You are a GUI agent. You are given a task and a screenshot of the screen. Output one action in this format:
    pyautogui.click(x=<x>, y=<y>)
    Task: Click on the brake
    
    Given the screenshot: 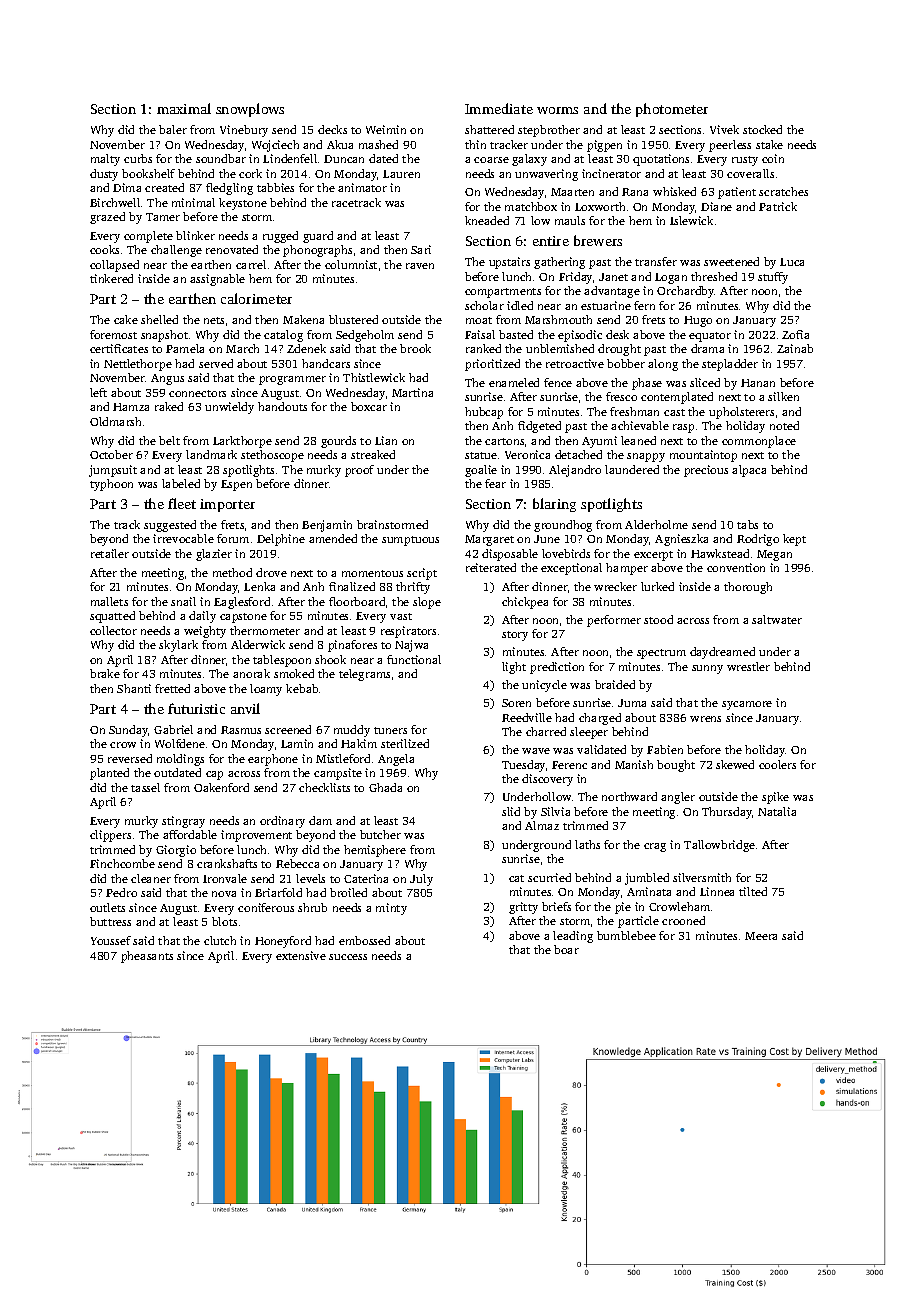 What is the action you would take?
    pyautogui.click(x=105, y=673)
